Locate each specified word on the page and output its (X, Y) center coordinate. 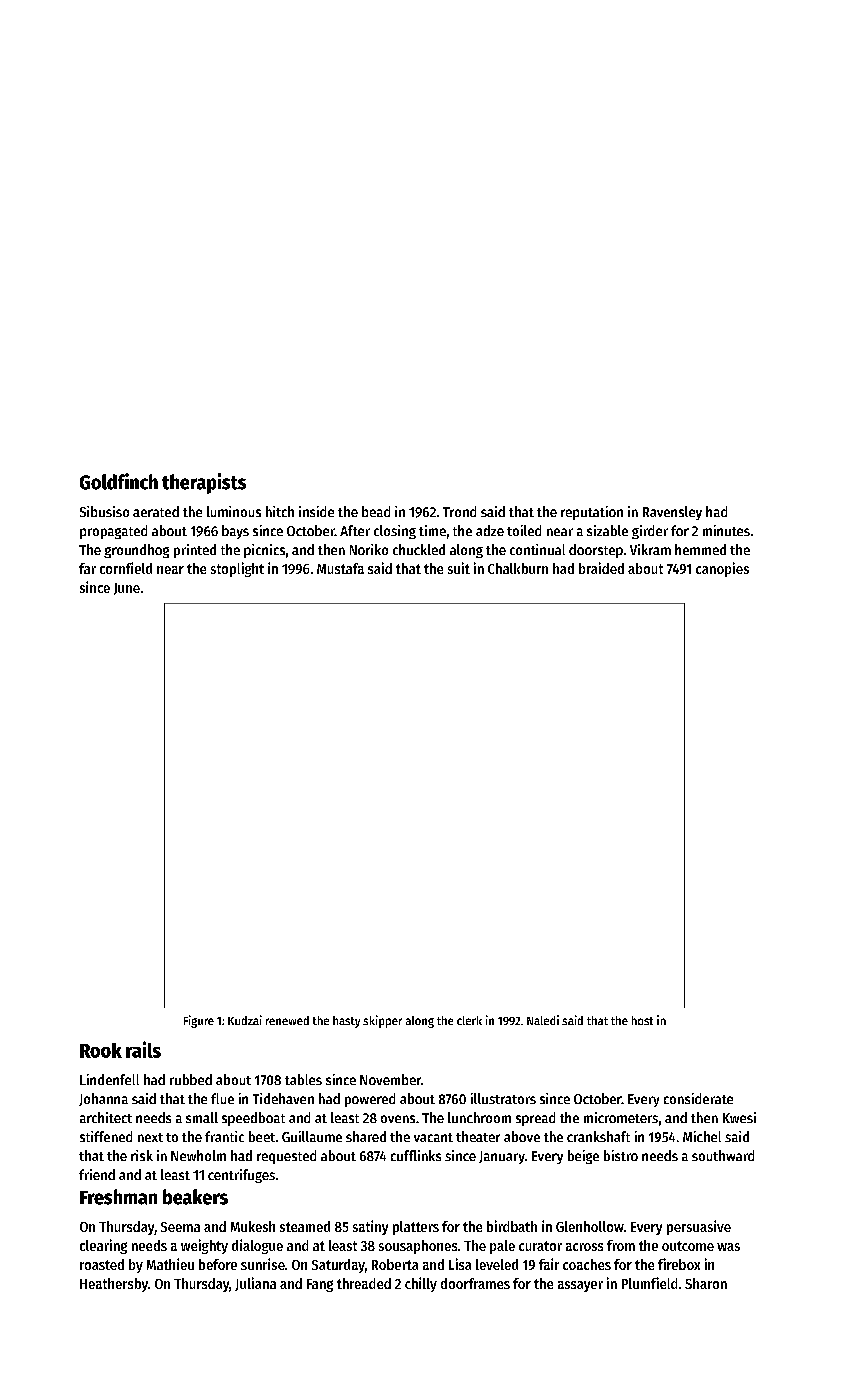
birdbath (512, 1226)
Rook (101, 1050)
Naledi (543, 1020)
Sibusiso (104, 511)
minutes (726, 530)
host (642, 1020)
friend (97, 1174)
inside (316, 511)
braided (601, 568)
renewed (287, 1020)
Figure (199, 1021)
